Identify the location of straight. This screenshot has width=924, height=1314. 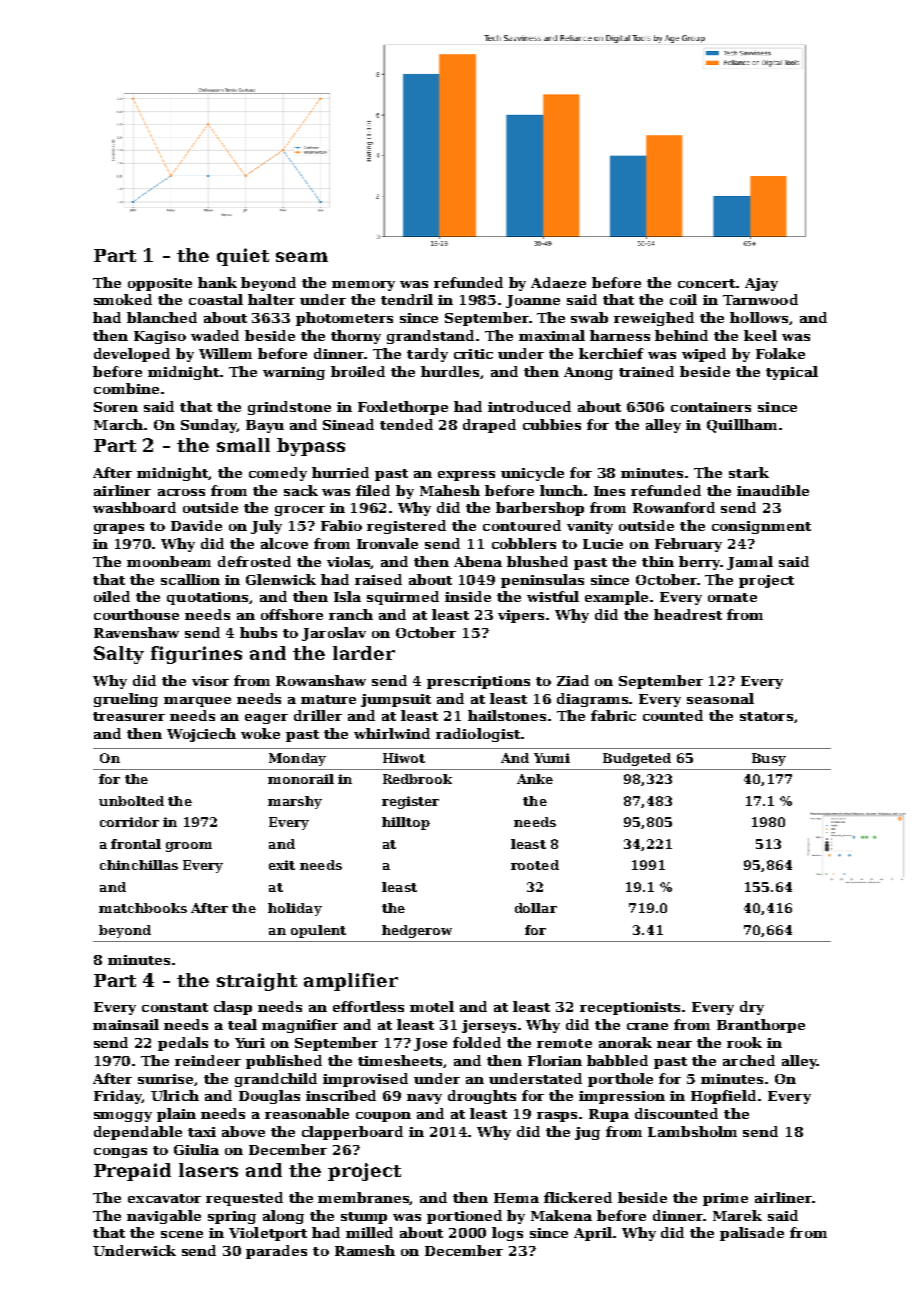
(257, 982).
